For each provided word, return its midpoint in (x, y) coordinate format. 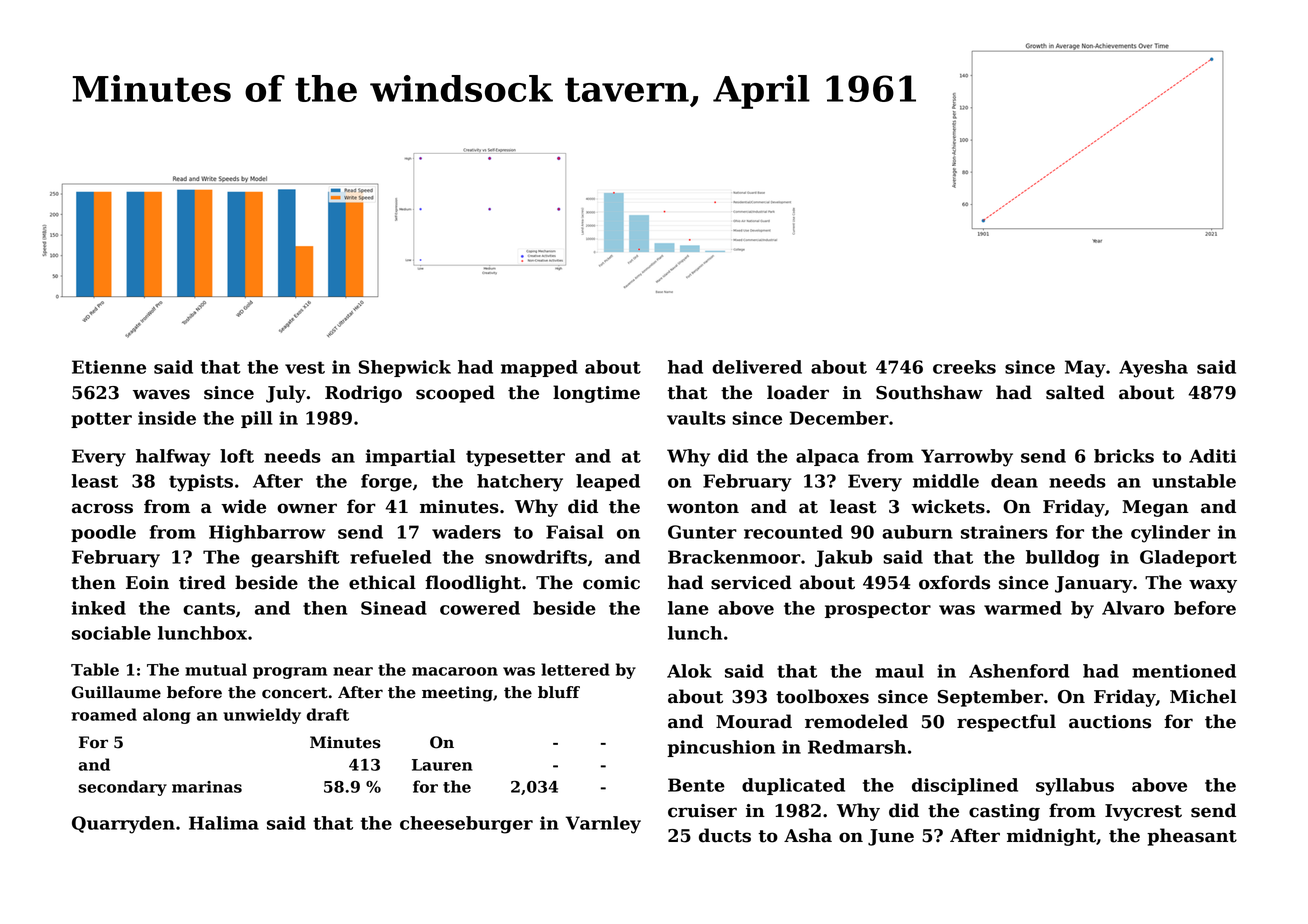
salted (1075, 392)
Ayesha (1153, 369)
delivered (757, 367)
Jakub (843, 558)
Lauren (442, 765)
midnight (1051, 837)
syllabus (1075, 787)
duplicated (793, 786)
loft (237, 456)
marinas (207, 787)
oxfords (954, 582)
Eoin (147, 583)
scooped (455, 394)
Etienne (109, 367)
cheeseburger (466, 825)
